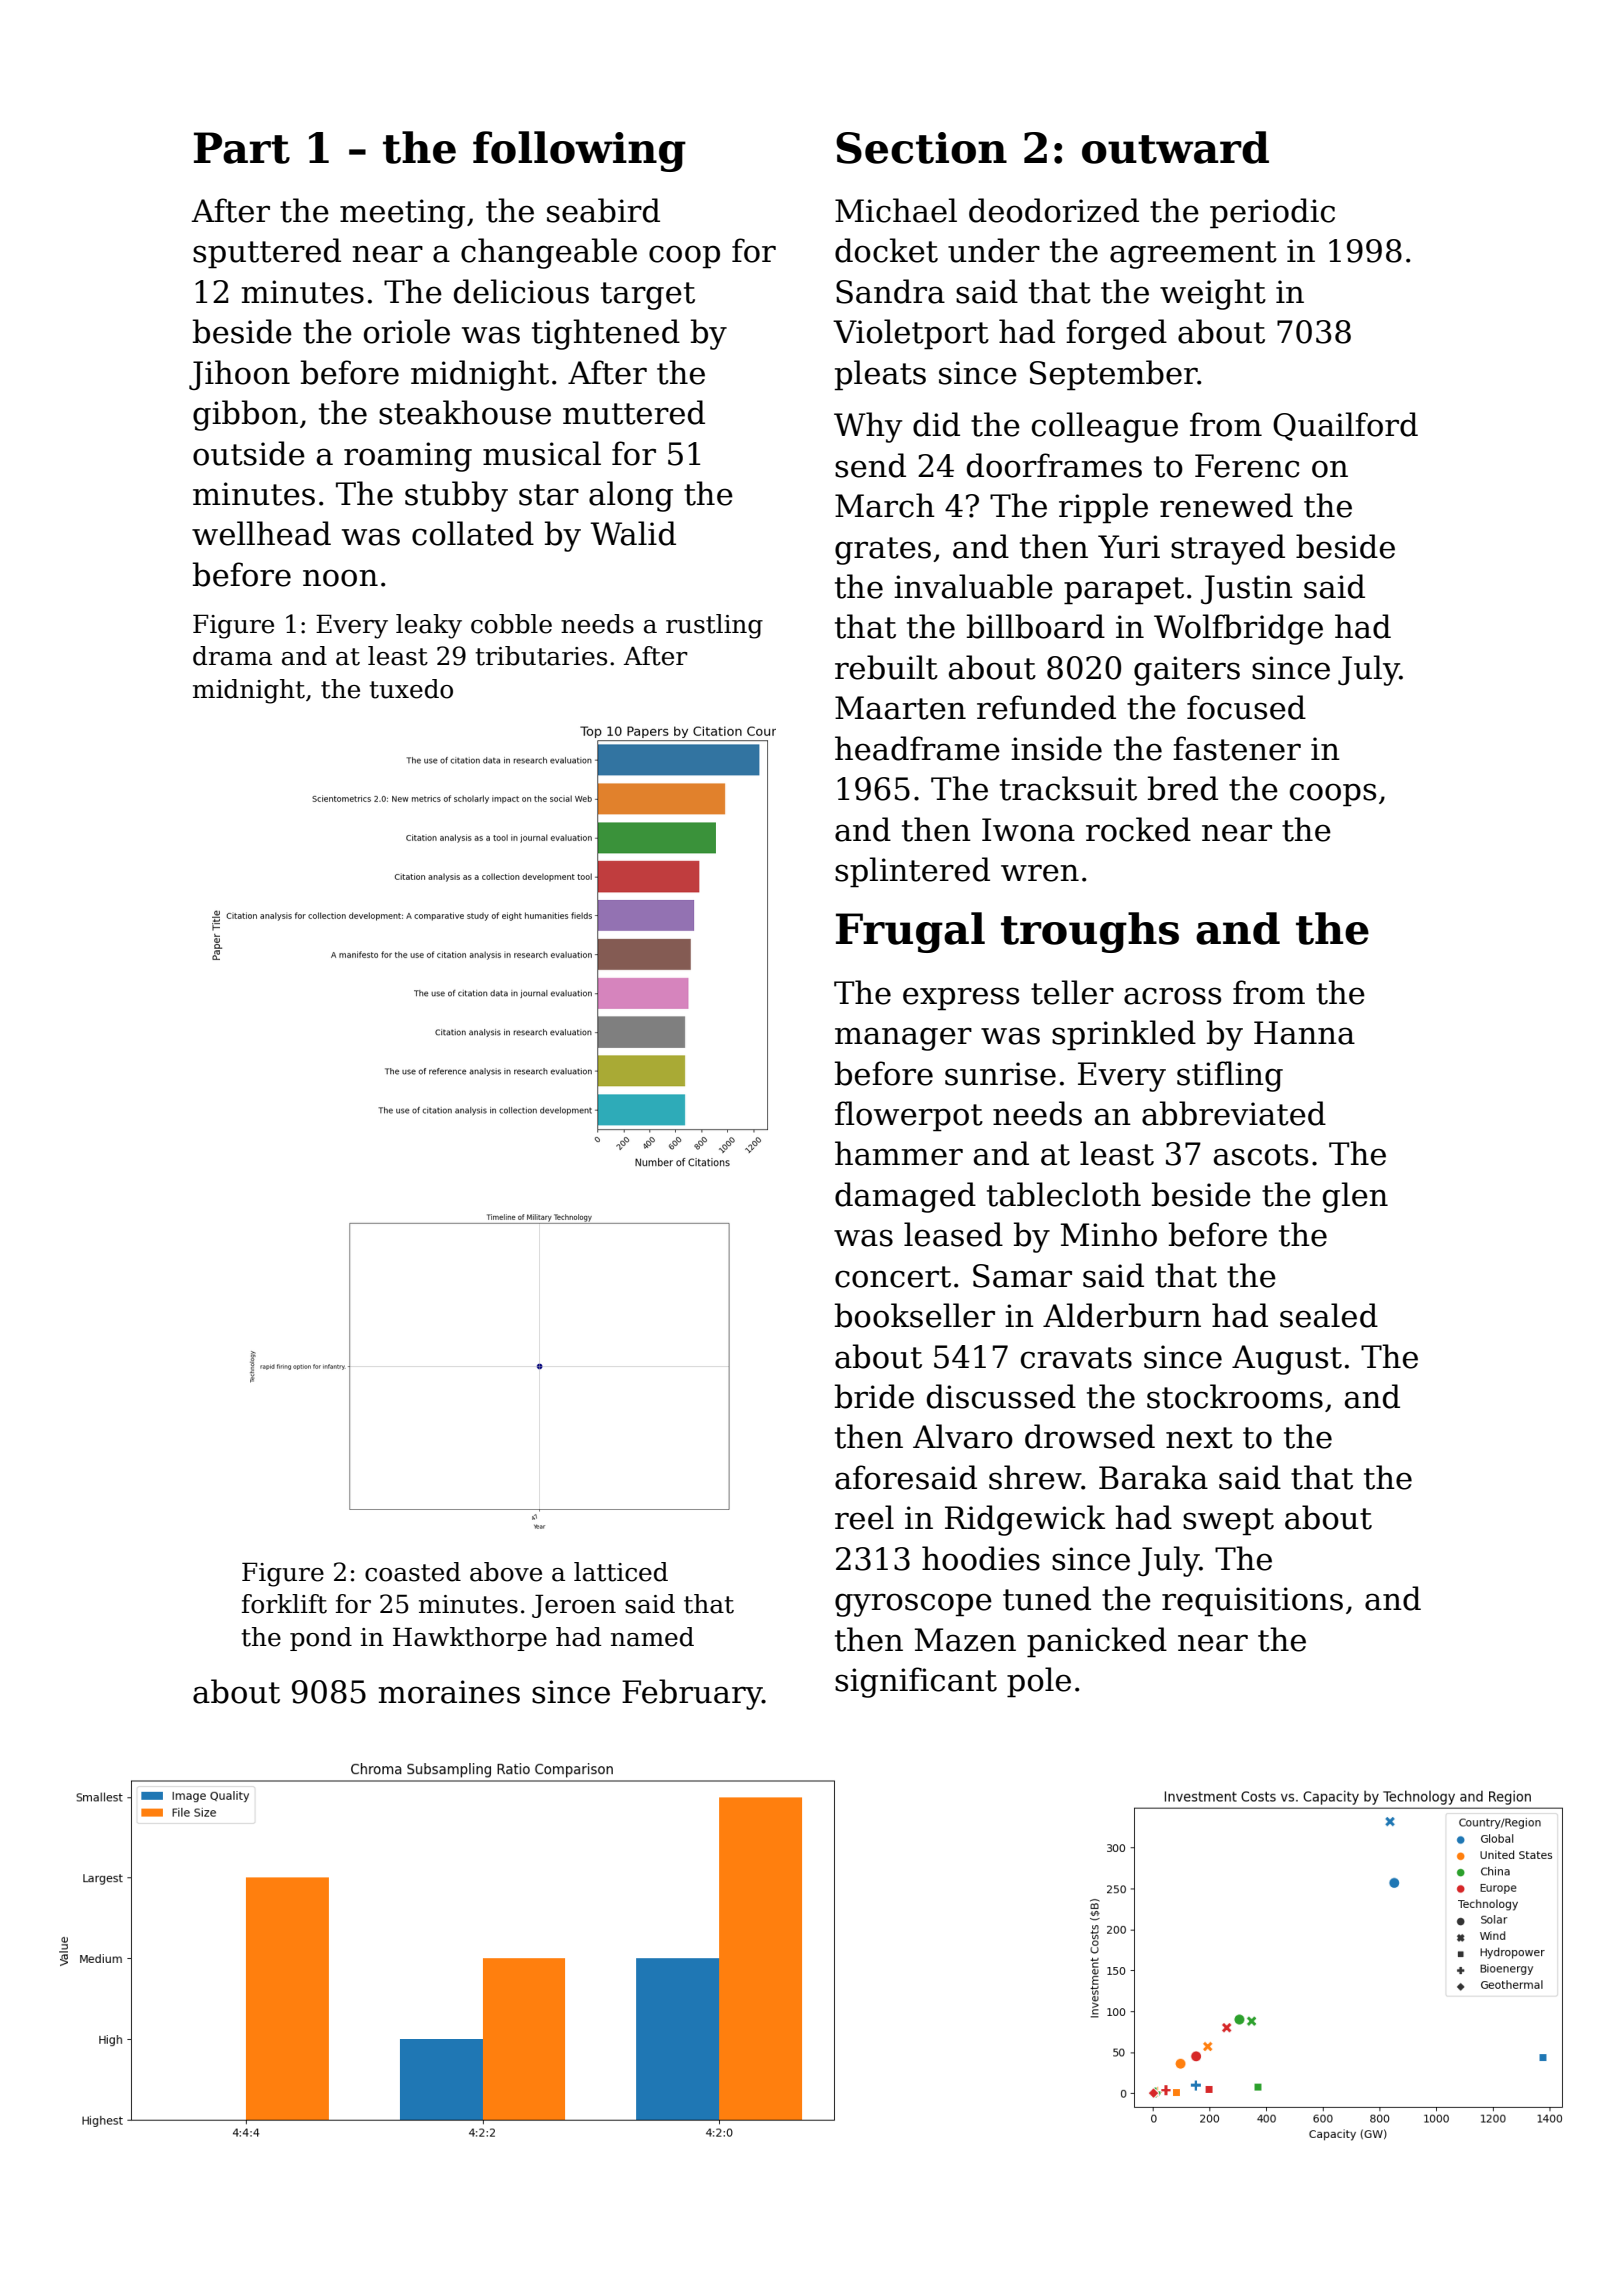 The height and width of the image is (2292, 1620). What do you see at coordinates (579, 151) in the image?
I see `following` at bounding box center [579, 151].
